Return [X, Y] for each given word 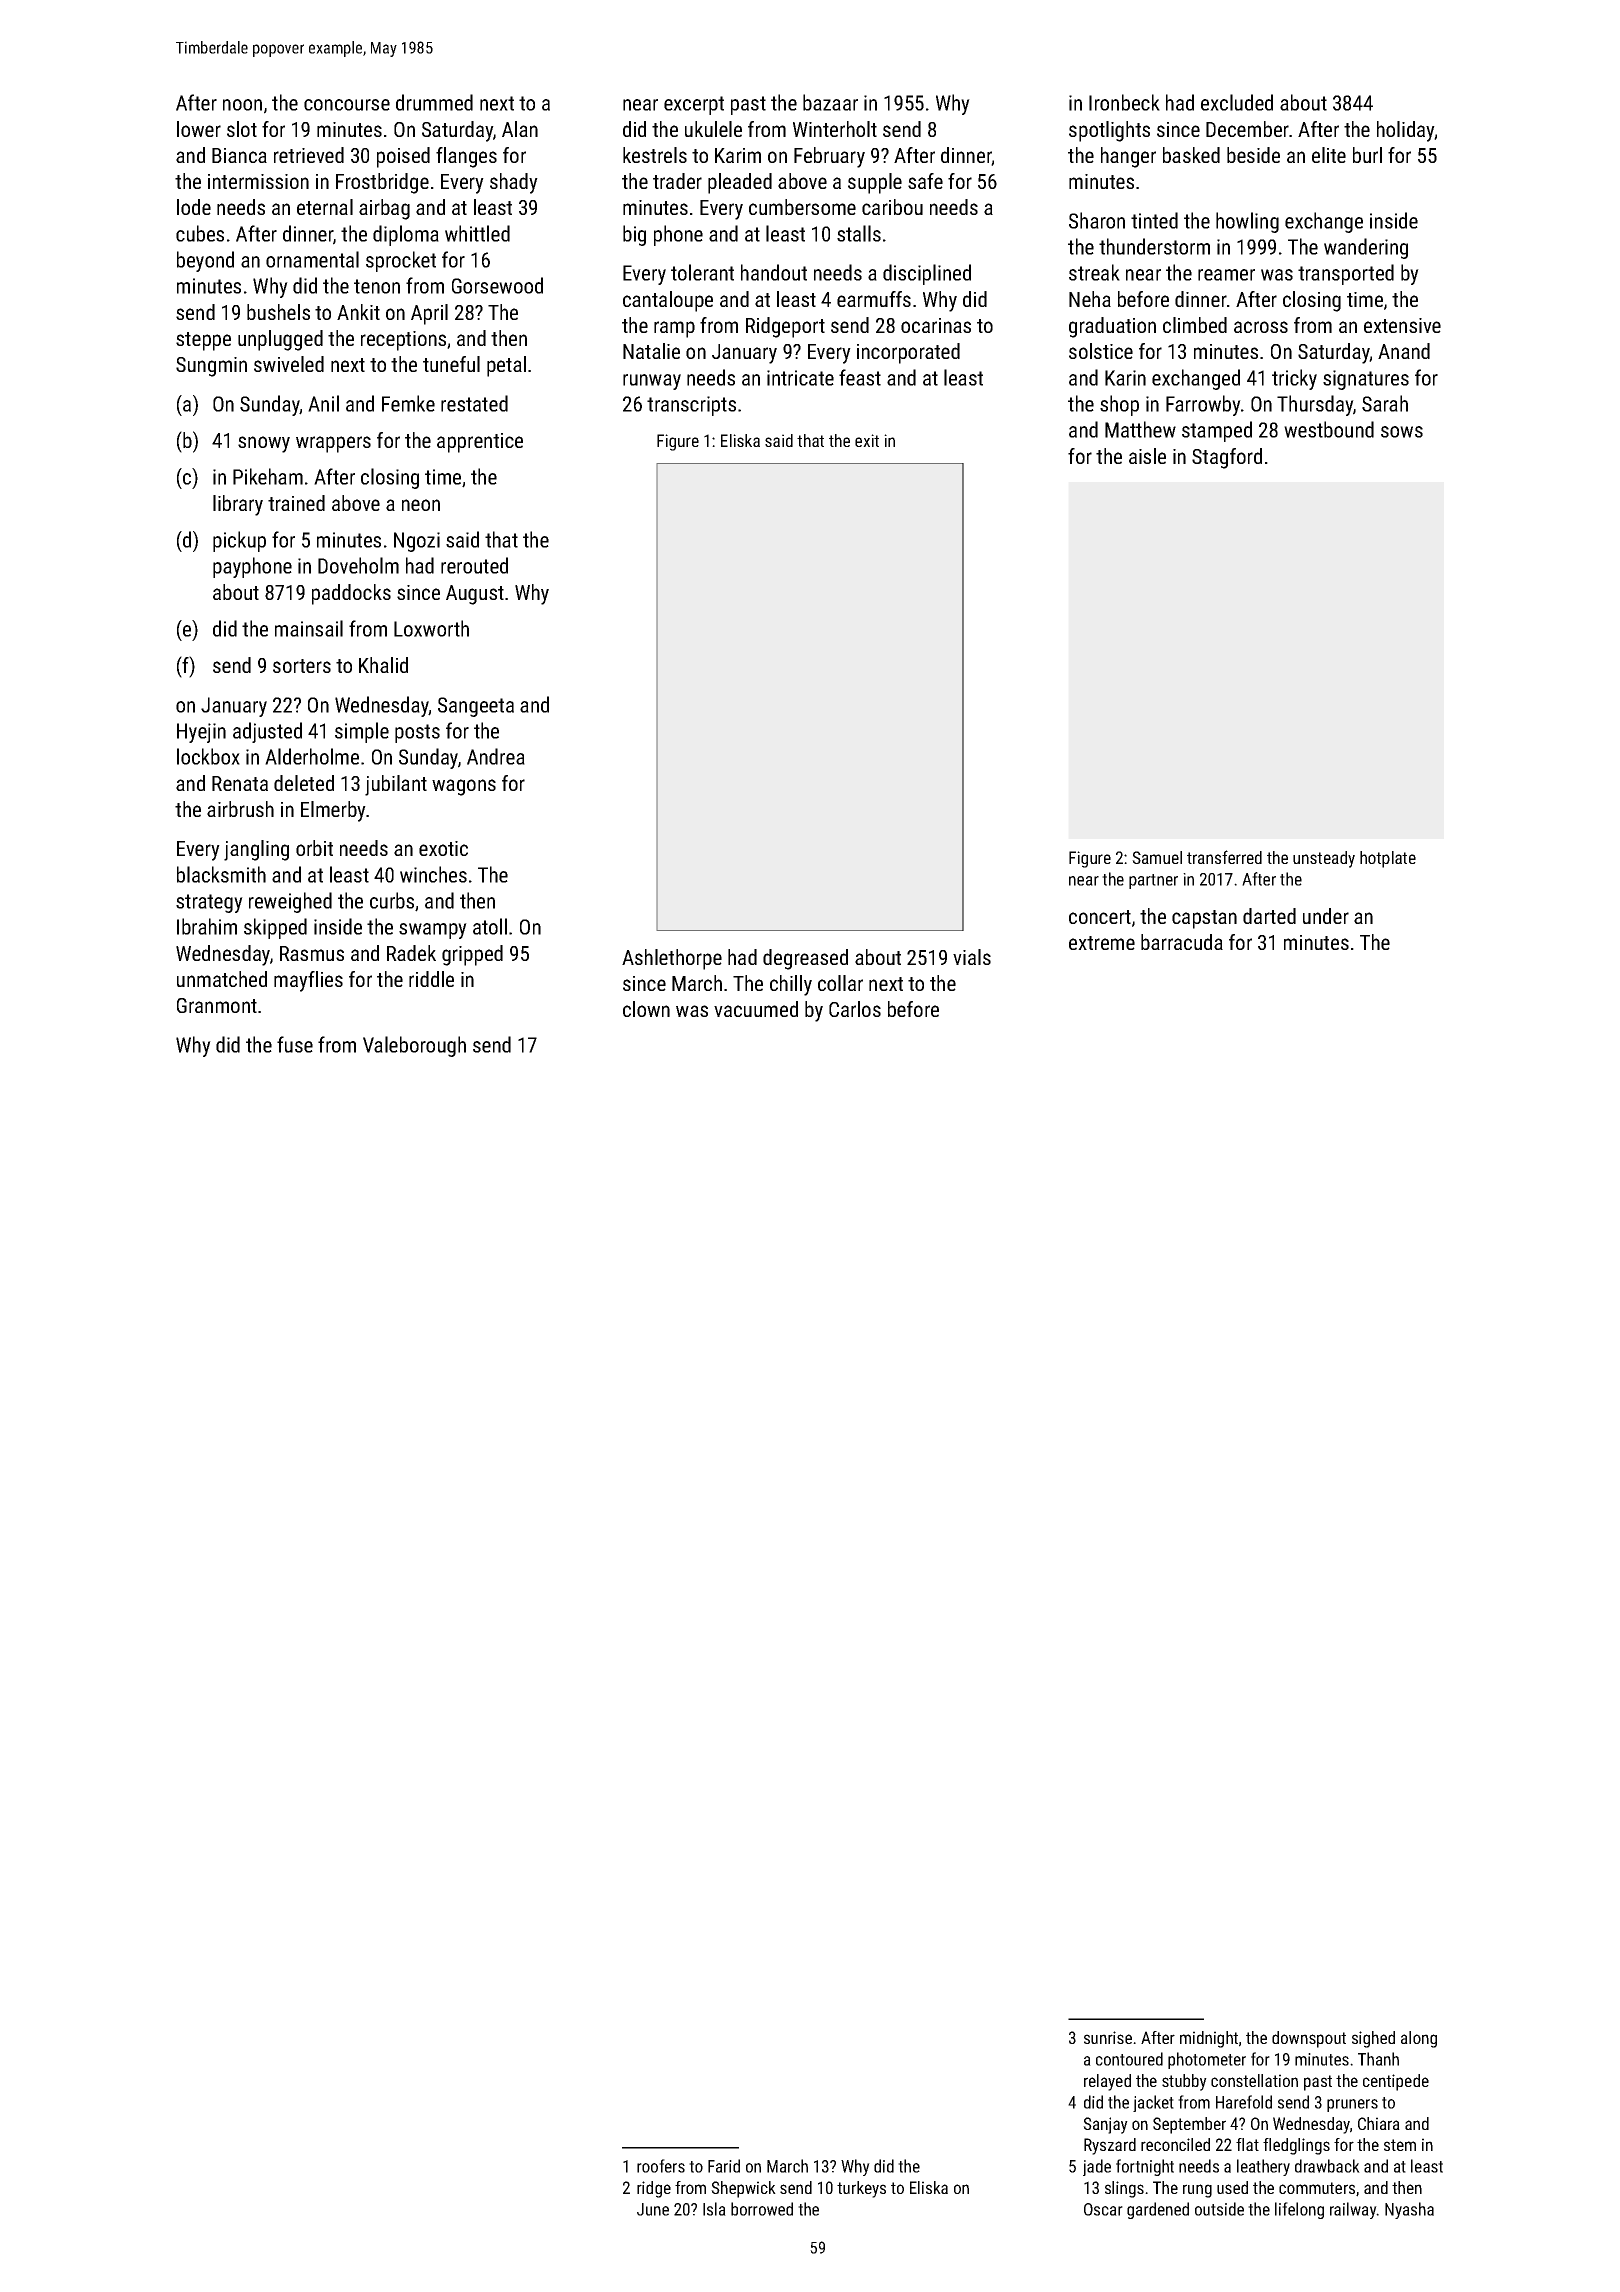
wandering [1366, 248]
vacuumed [756, 1009]
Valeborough [414, 1046]
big [634, 235]
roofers [661, 2166]
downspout [1309, 2039]
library [238, 505]
